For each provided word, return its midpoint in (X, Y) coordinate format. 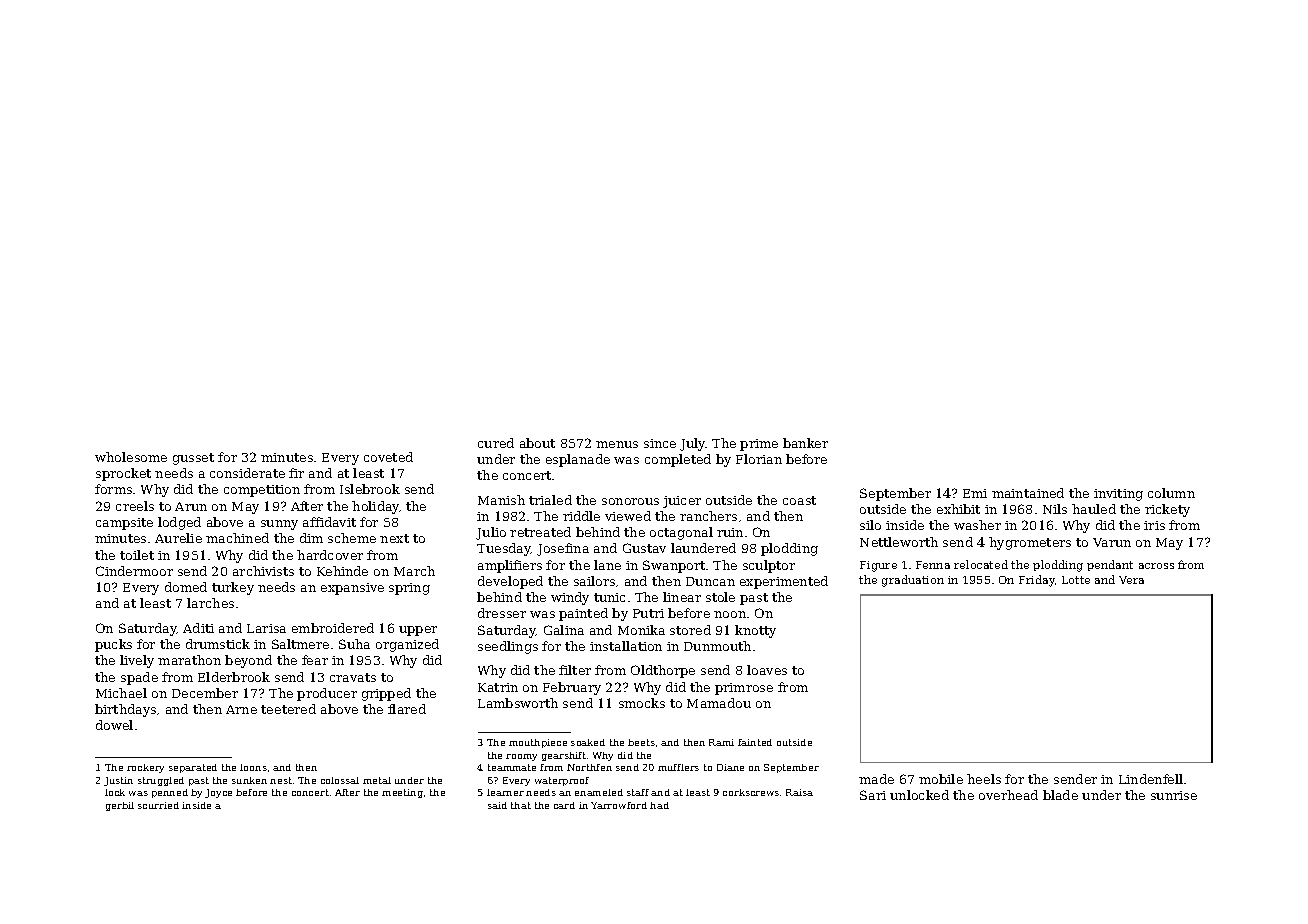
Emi (975, 493)
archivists (263, 571)
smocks (642, 703)
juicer (682, 502)
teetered (288, 709)
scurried (158, 805)
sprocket (123, 474)
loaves (767, 670)
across (1156, 566)
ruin (730, 532)
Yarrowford (619, 805)
